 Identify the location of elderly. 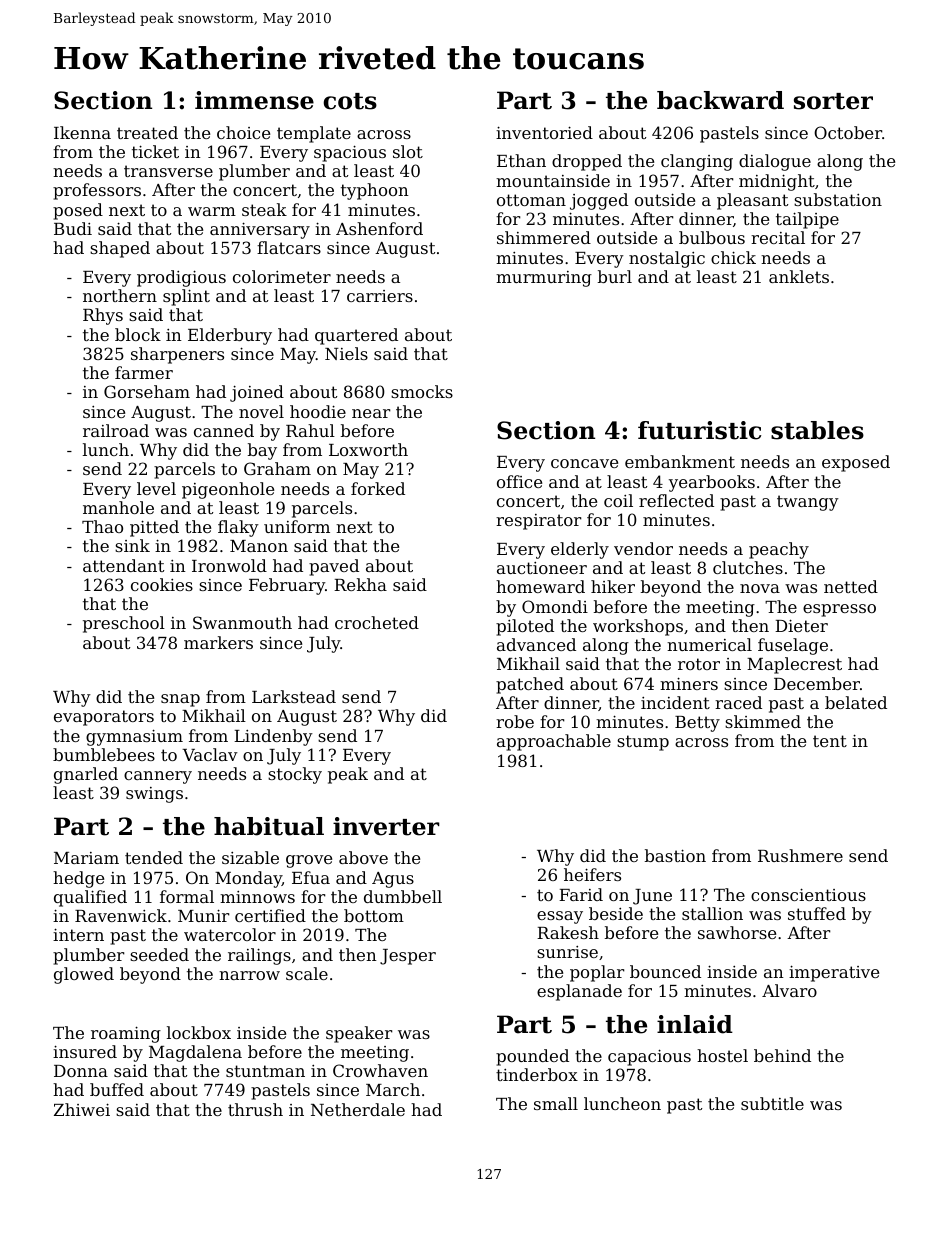
(580, 550).
